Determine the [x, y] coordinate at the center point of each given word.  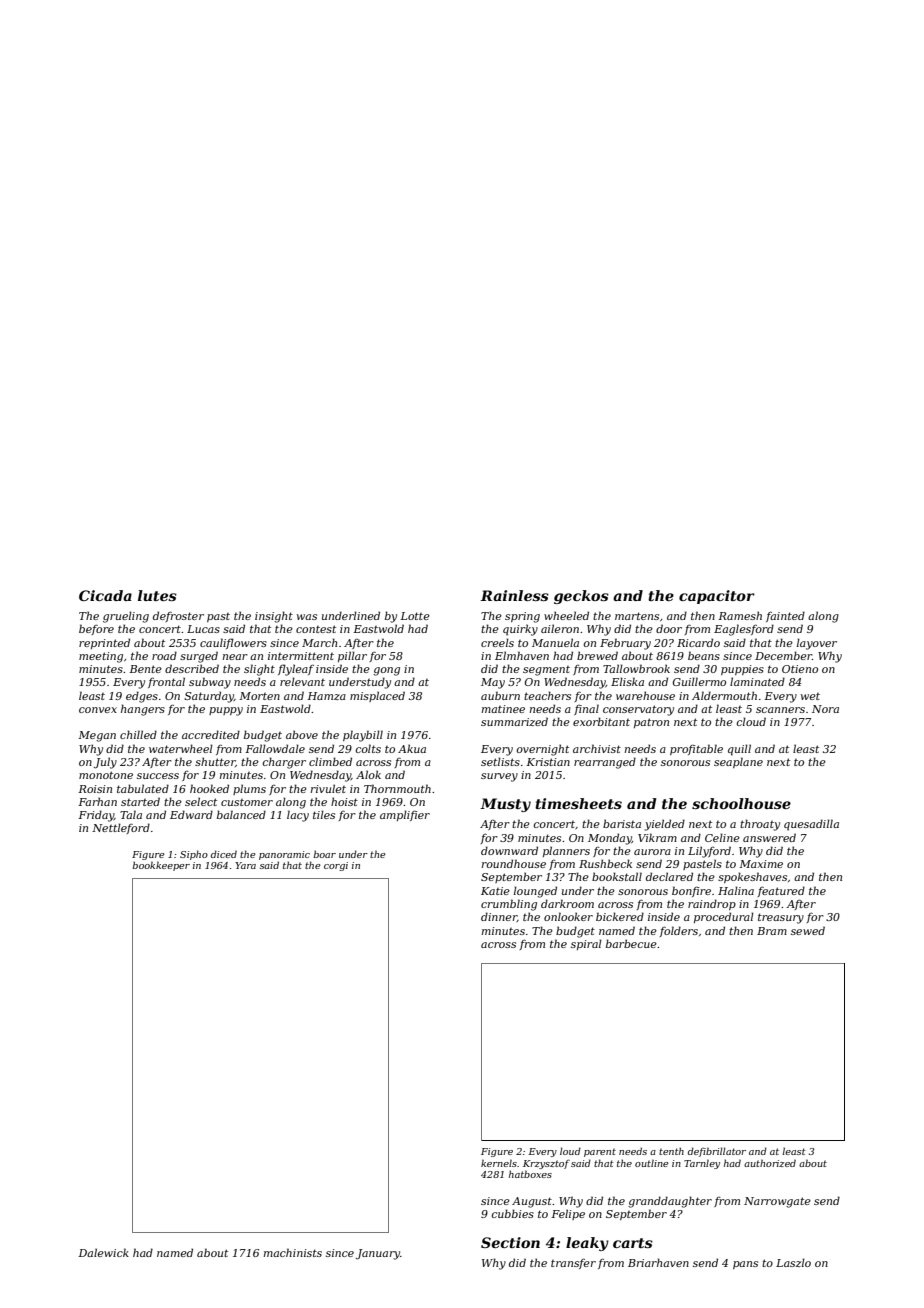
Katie [495, 891]
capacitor [717, 597]
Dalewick [103, 1252]
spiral [586, 944]
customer [247, 802]
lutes [157, 595]
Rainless [514, 595]
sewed [808, 930]
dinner [499, 917]
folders [678, 931]
